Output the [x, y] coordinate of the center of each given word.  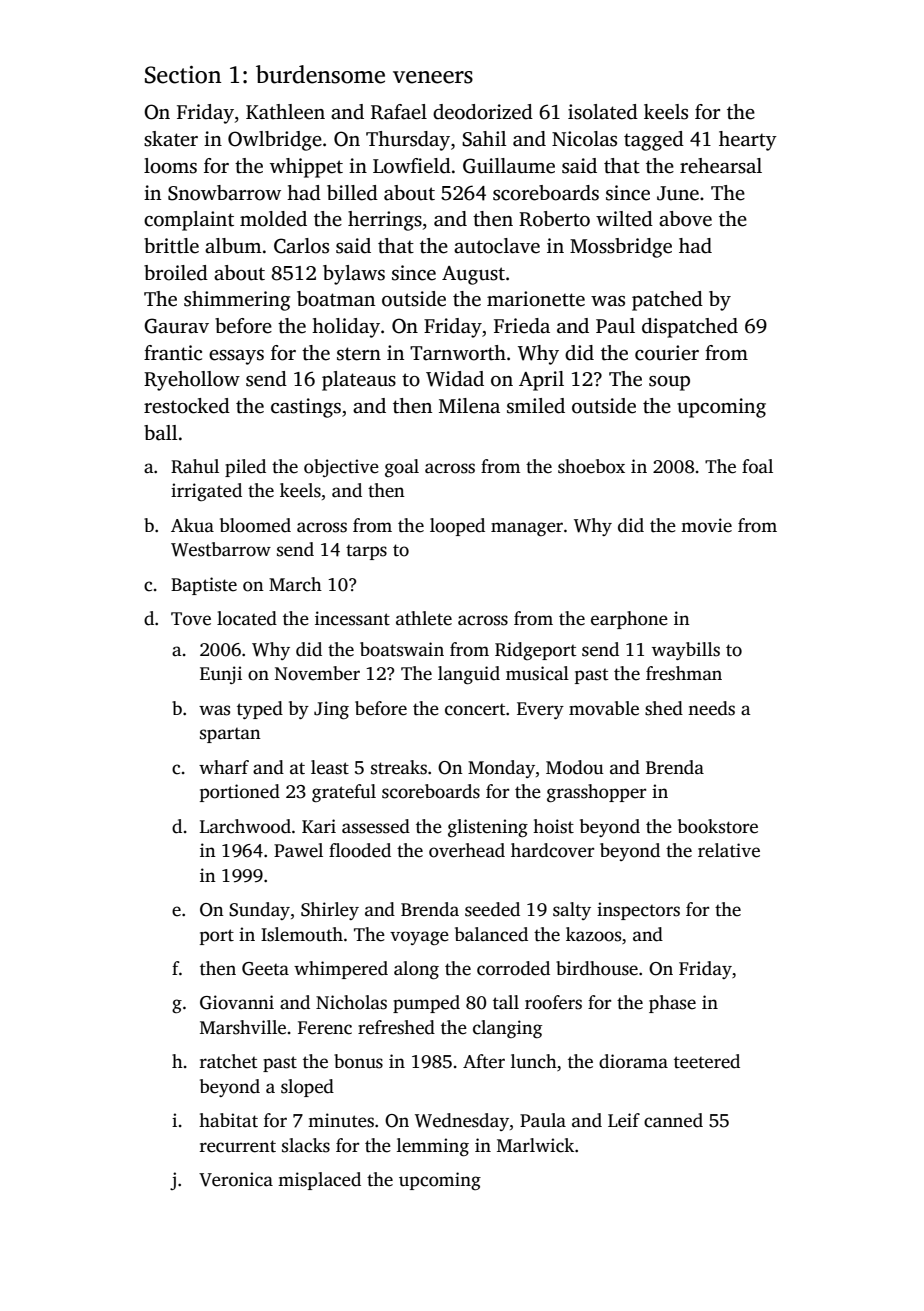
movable [604, 708]
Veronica [236, 1179]
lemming [433, 1147]
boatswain [402, 649]
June [678, 193]
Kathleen [285, 112]
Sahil [484, 139]
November [317, 673]
